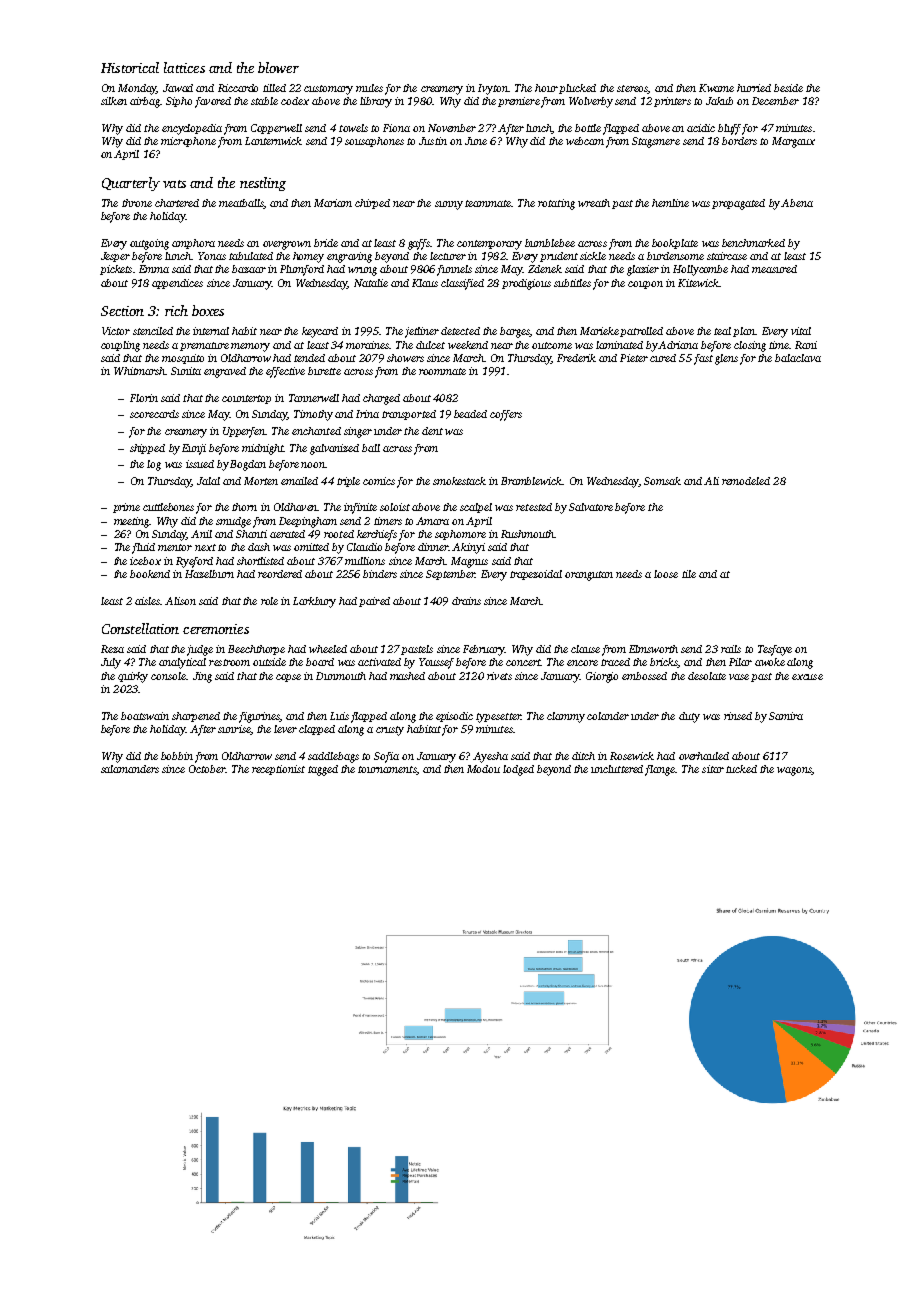  I want to click on Eunji, so click(194, 449).
